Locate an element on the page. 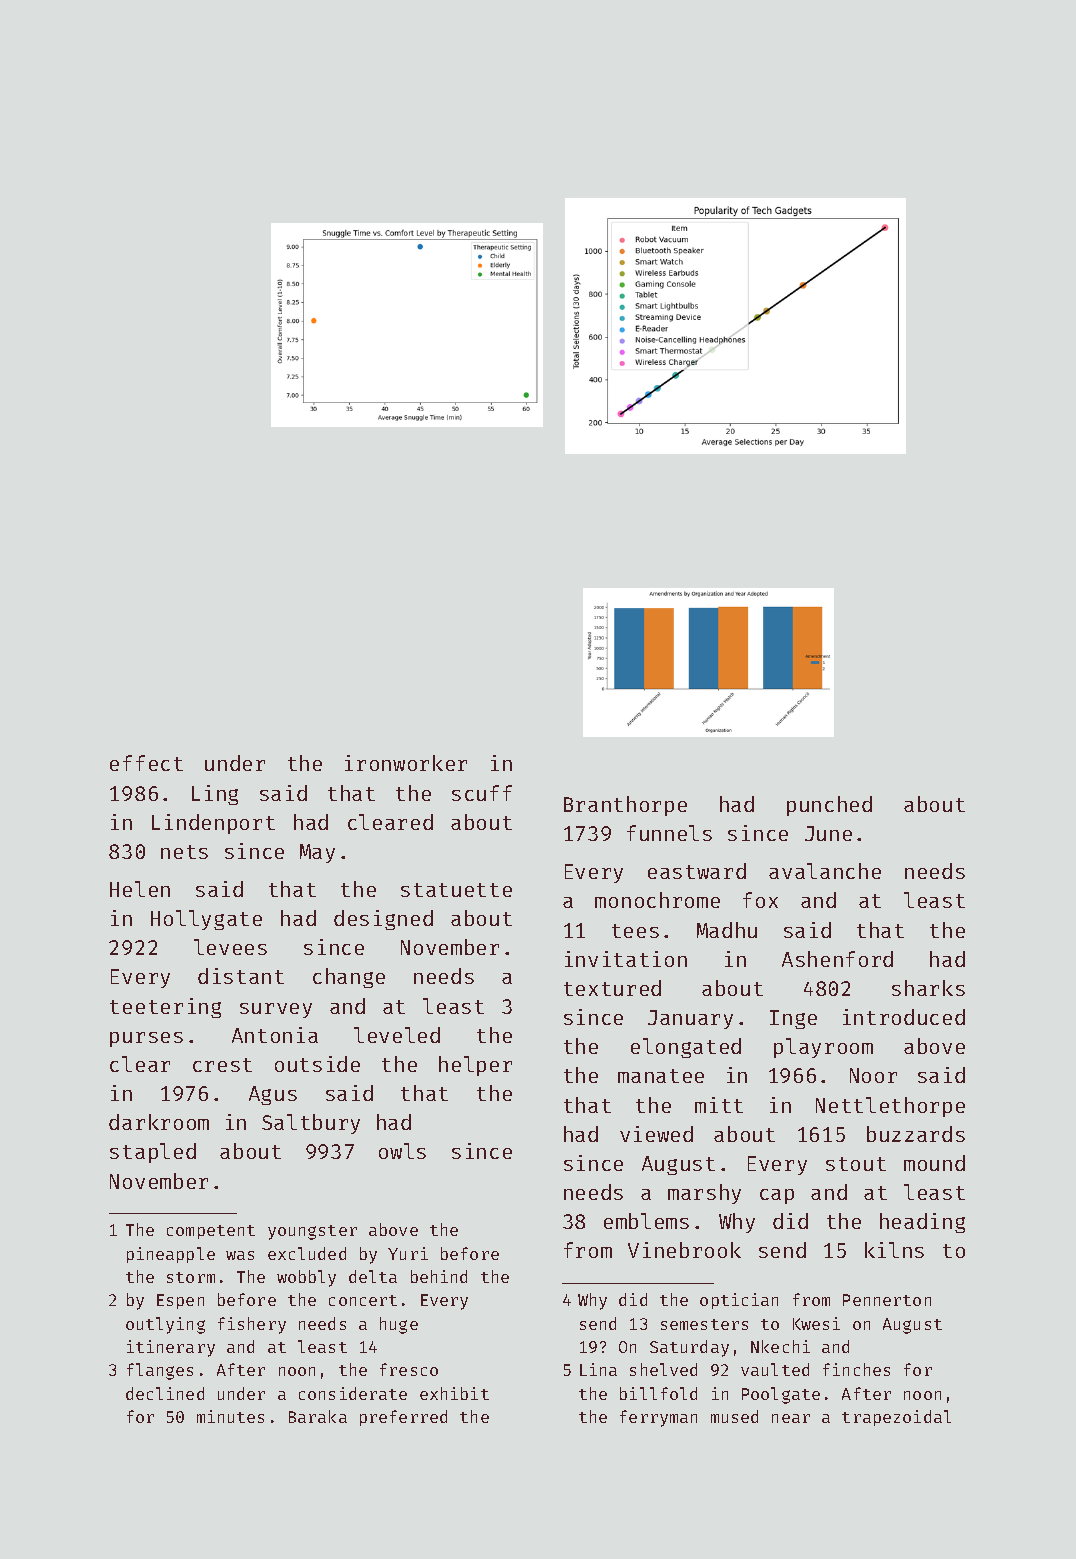 This image has height=1559, width=1076. Ashenford is located at coordinates (837, 959).
